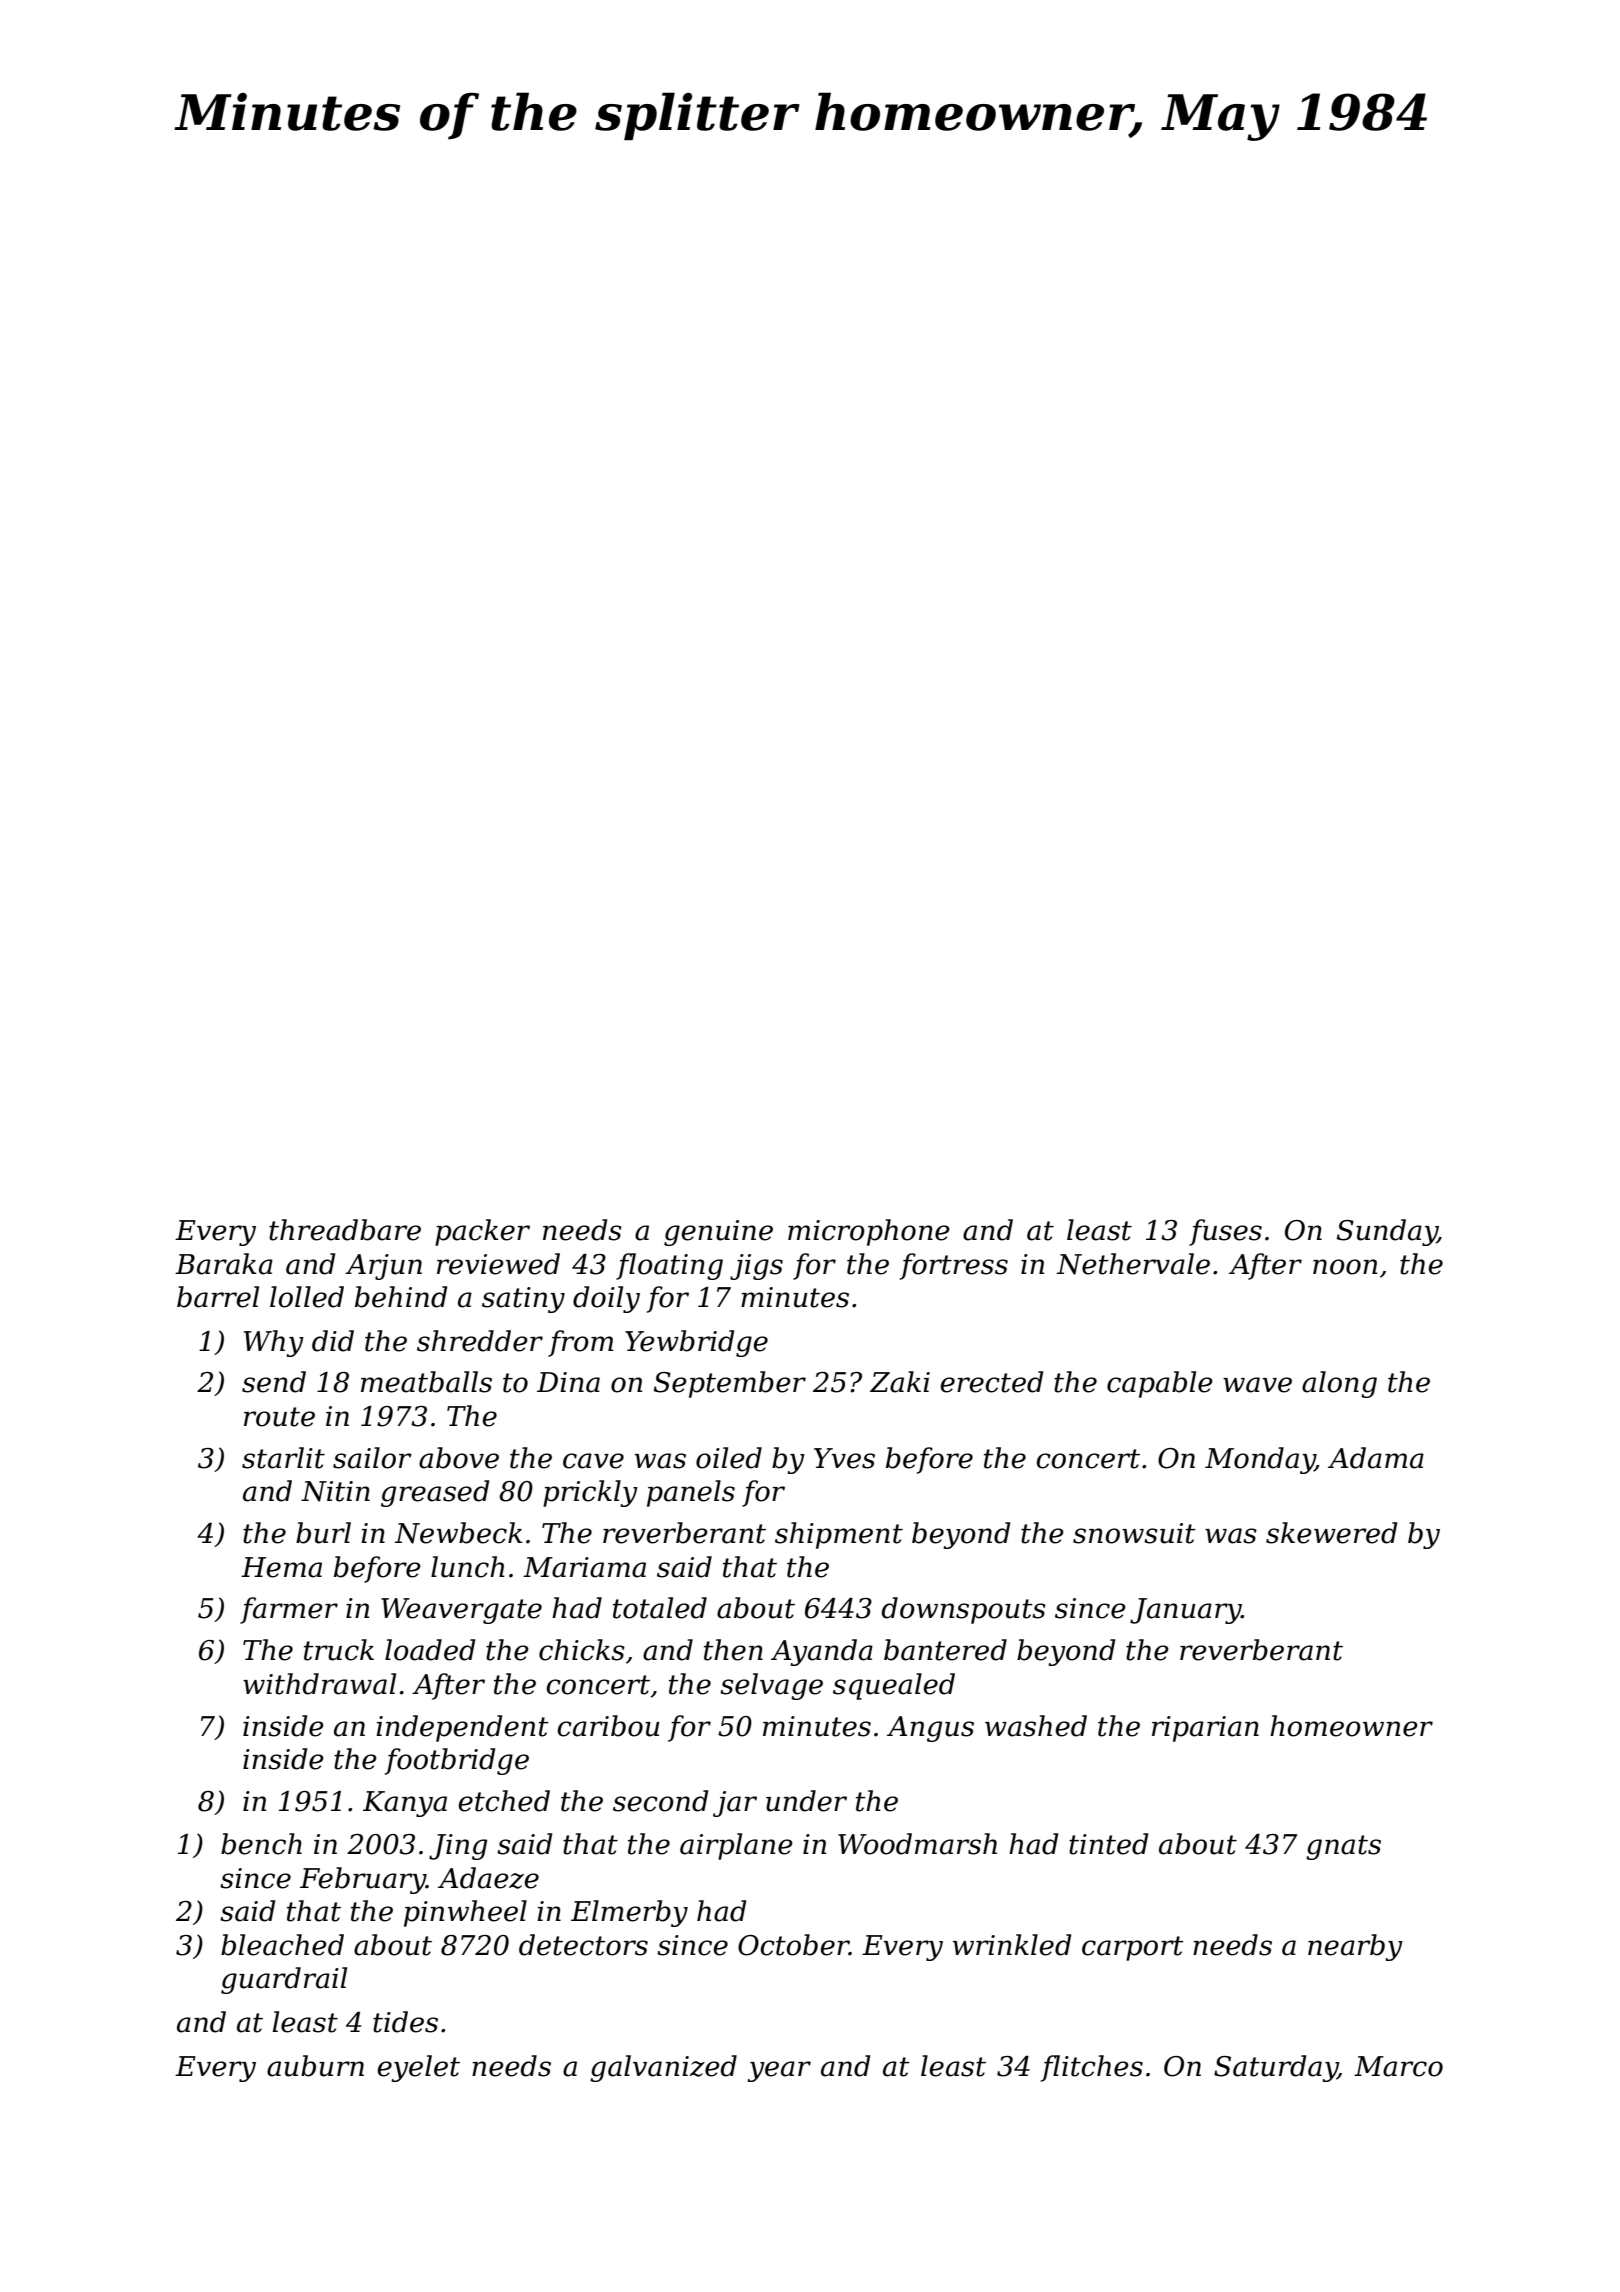 This screenshot has width=1620, height=2292. What do you see at coordinates (1343, 1847) in the screenshot?
I see `gnats` at bounding box center [1343, 1847].
